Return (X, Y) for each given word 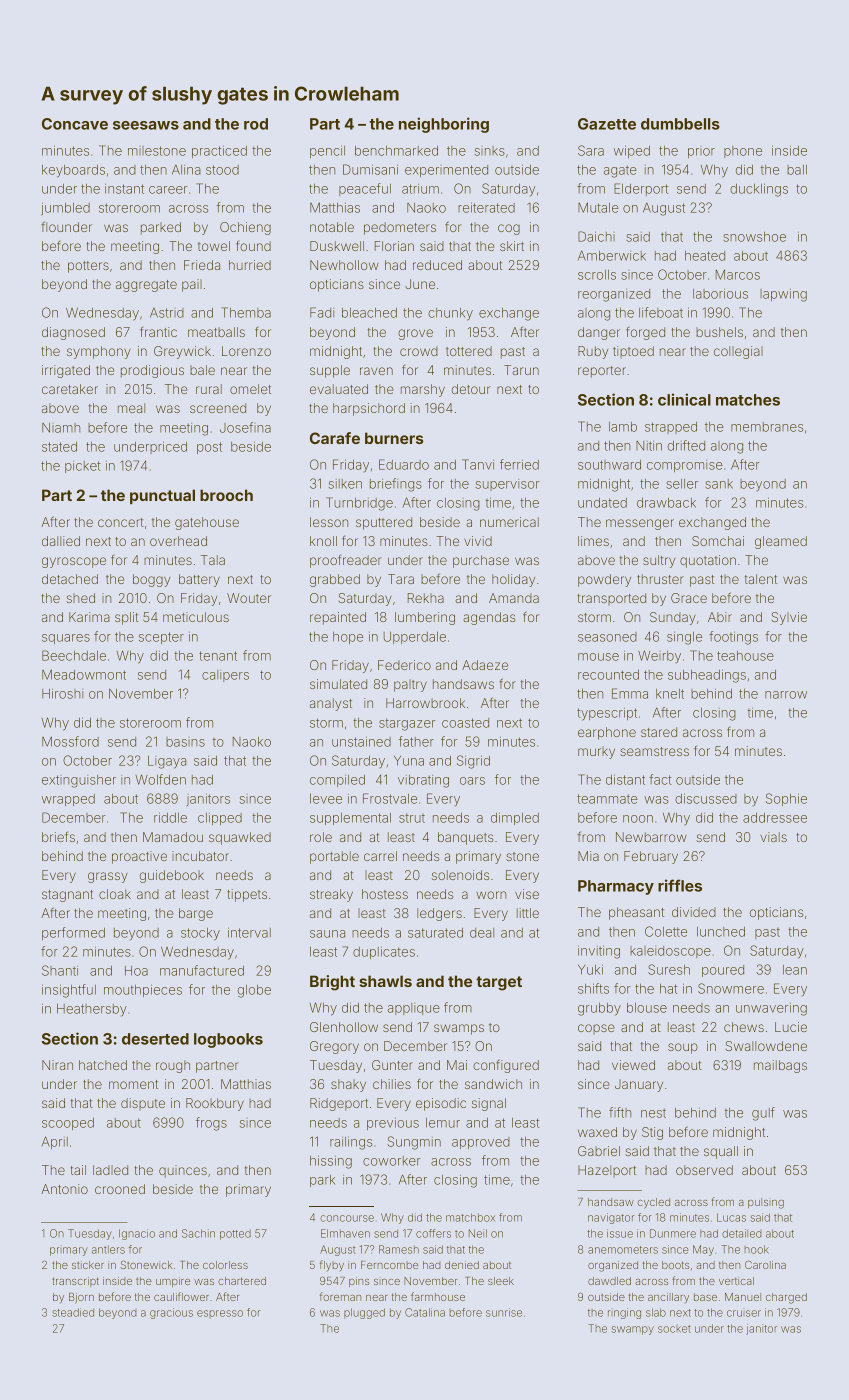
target (499, 983)
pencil (327, 152)
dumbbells (680, 124)
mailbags (780, 1066)
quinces (183, 1171)
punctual (162, 496)
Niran (57, 1065)
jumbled (65, 209)
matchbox (470, 1217)
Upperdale (415, 638)
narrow (786, 695)
